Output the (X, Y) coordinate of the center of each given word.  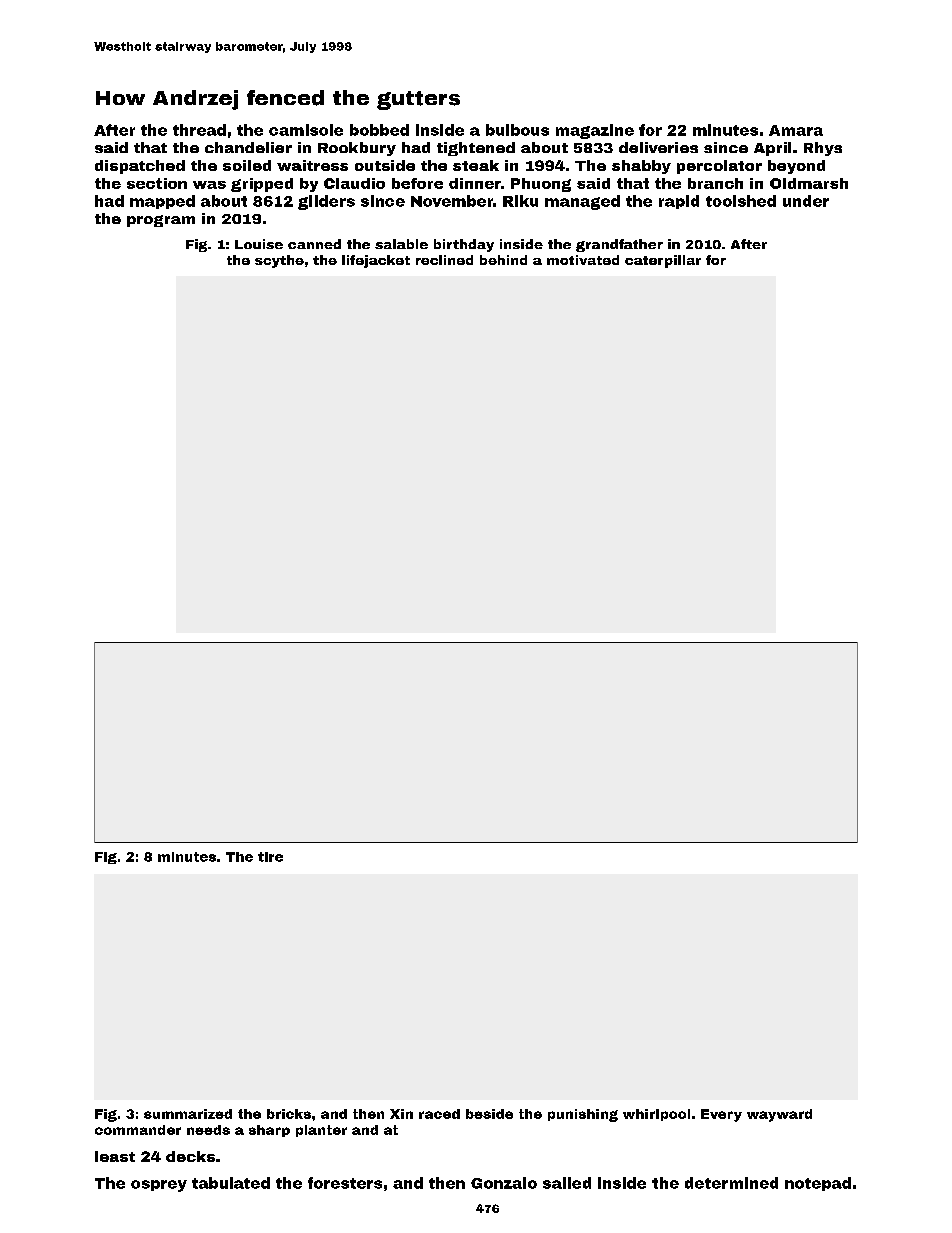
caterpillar (663, 261)
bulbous (517, 130)
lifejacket (376, 261)
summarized (188, 1114)
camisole (306, 130)
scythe (279, 261)
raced (439, 1114)
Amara (796, 130)
